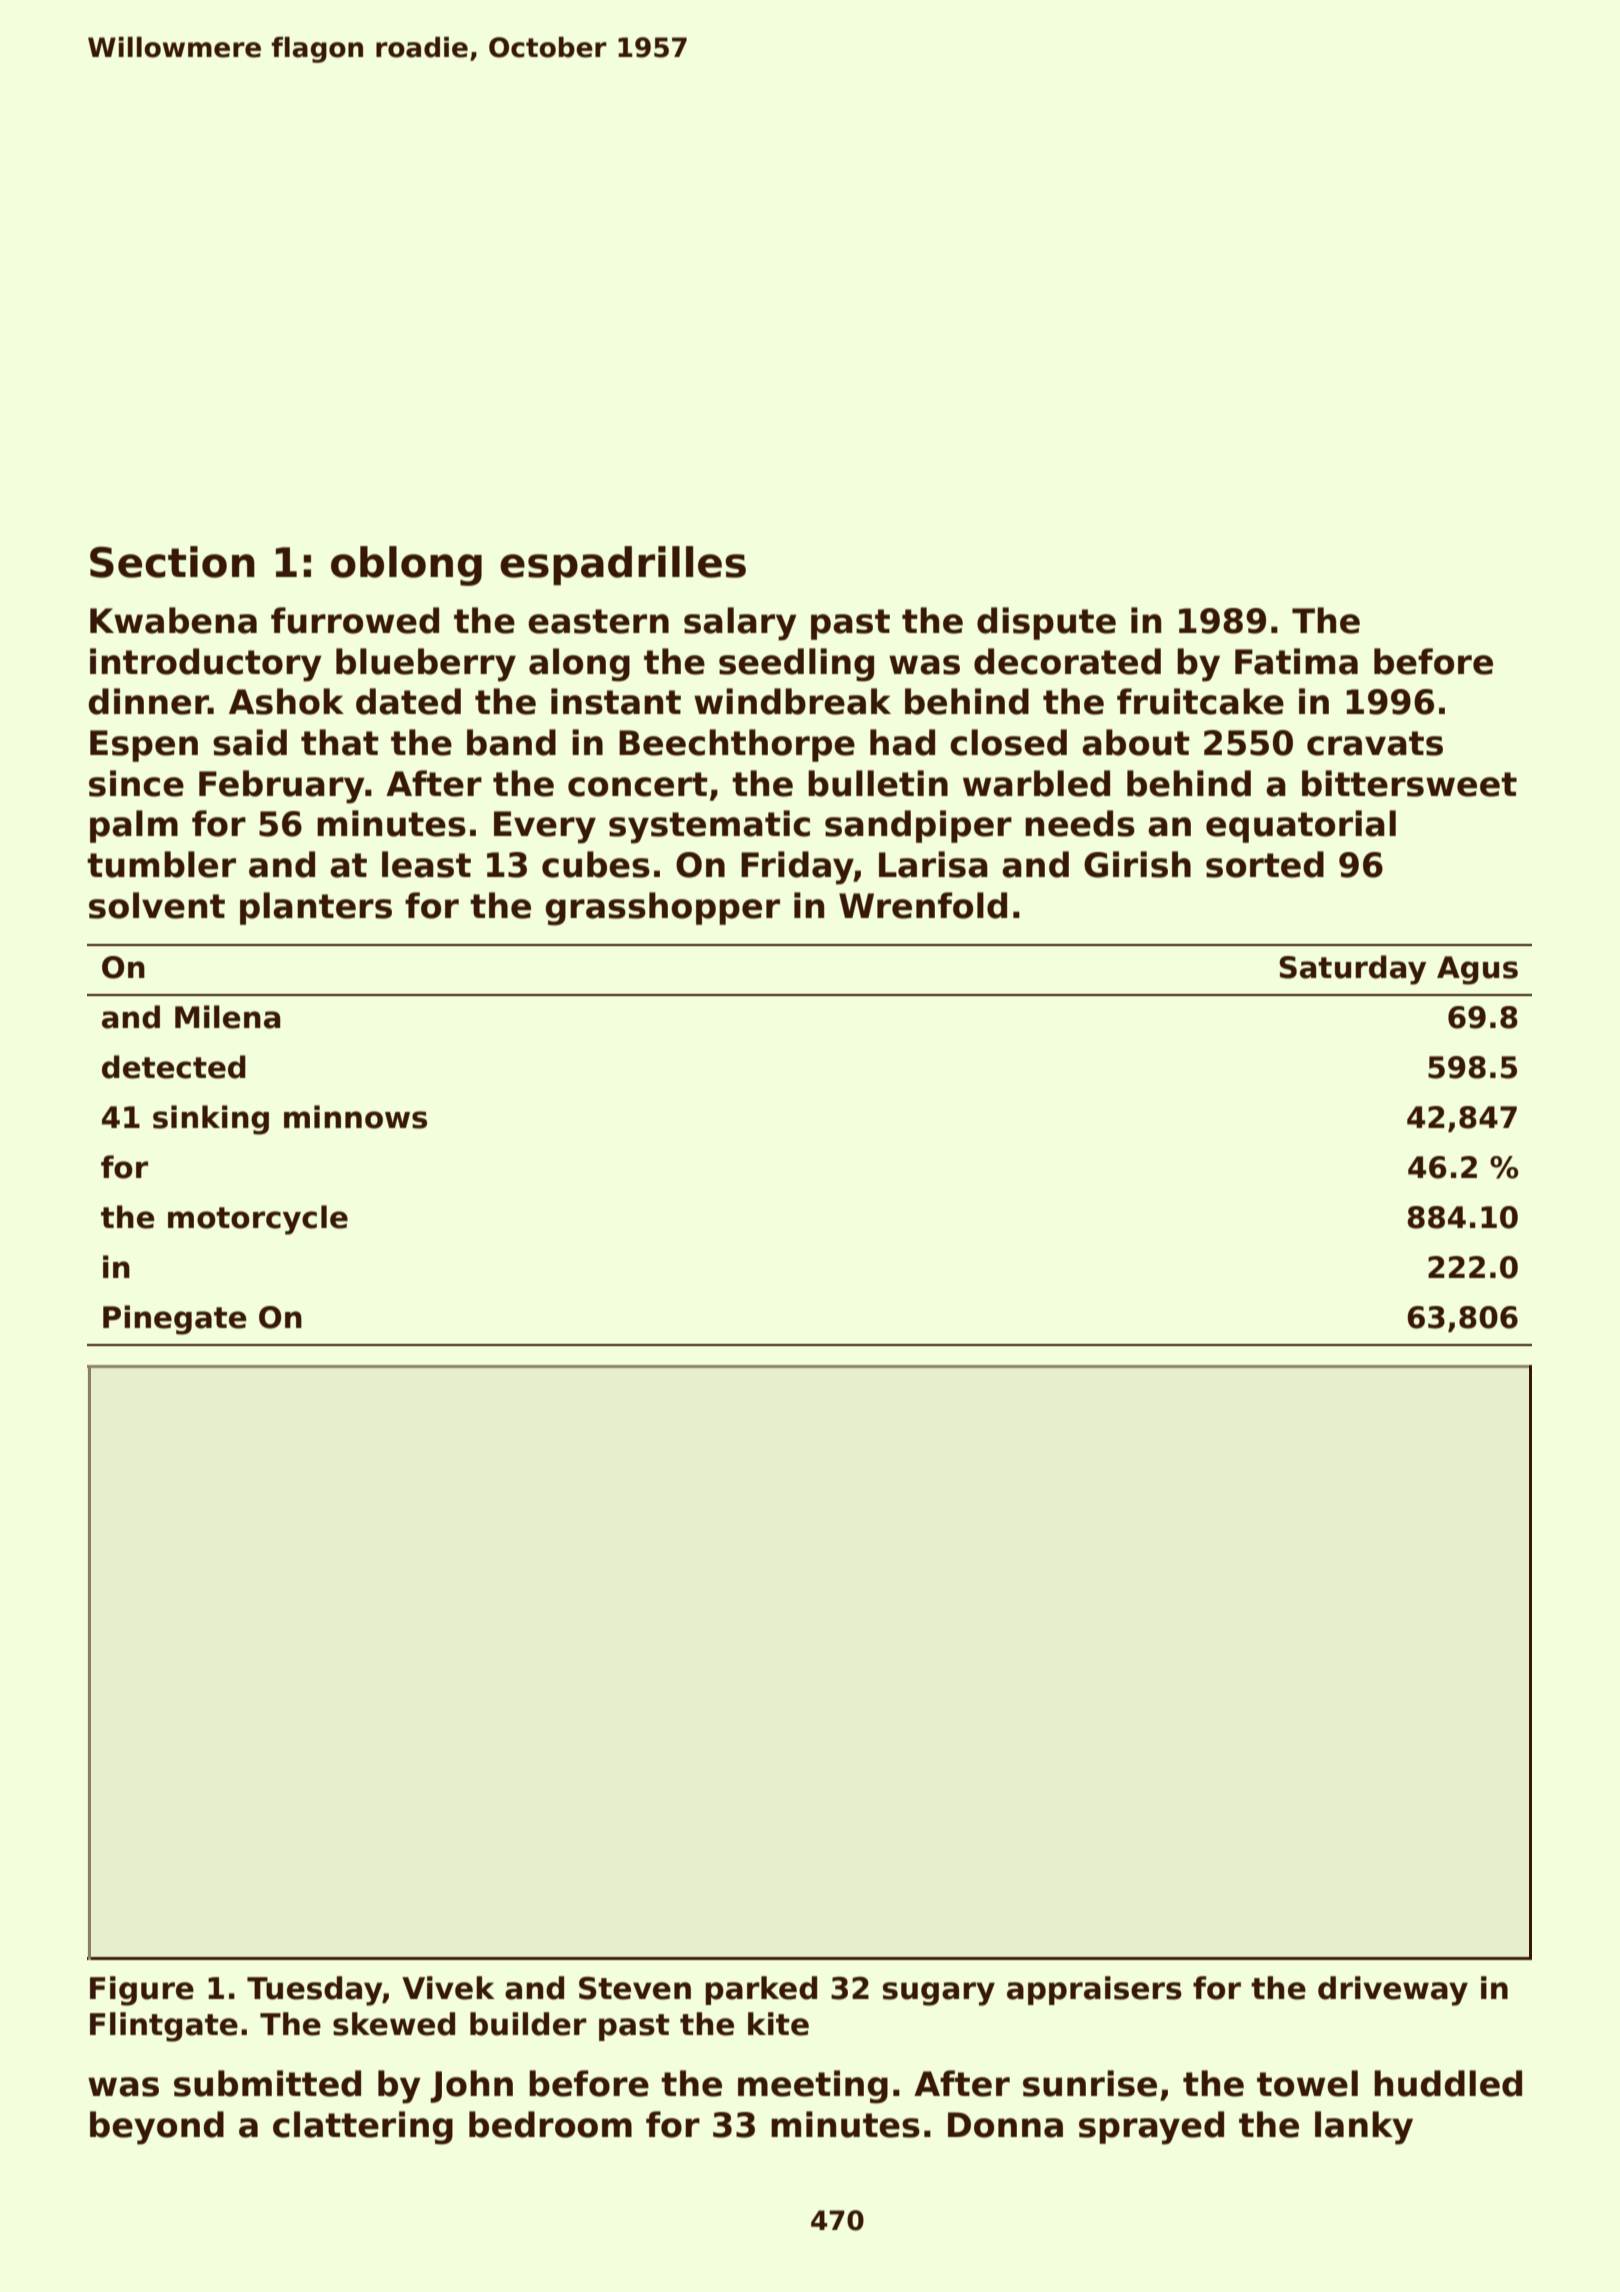 This image has width=1620, height=2292. Describe the element at coordinates (1094, 1990) in the image. I see `appraisers` at that location.
